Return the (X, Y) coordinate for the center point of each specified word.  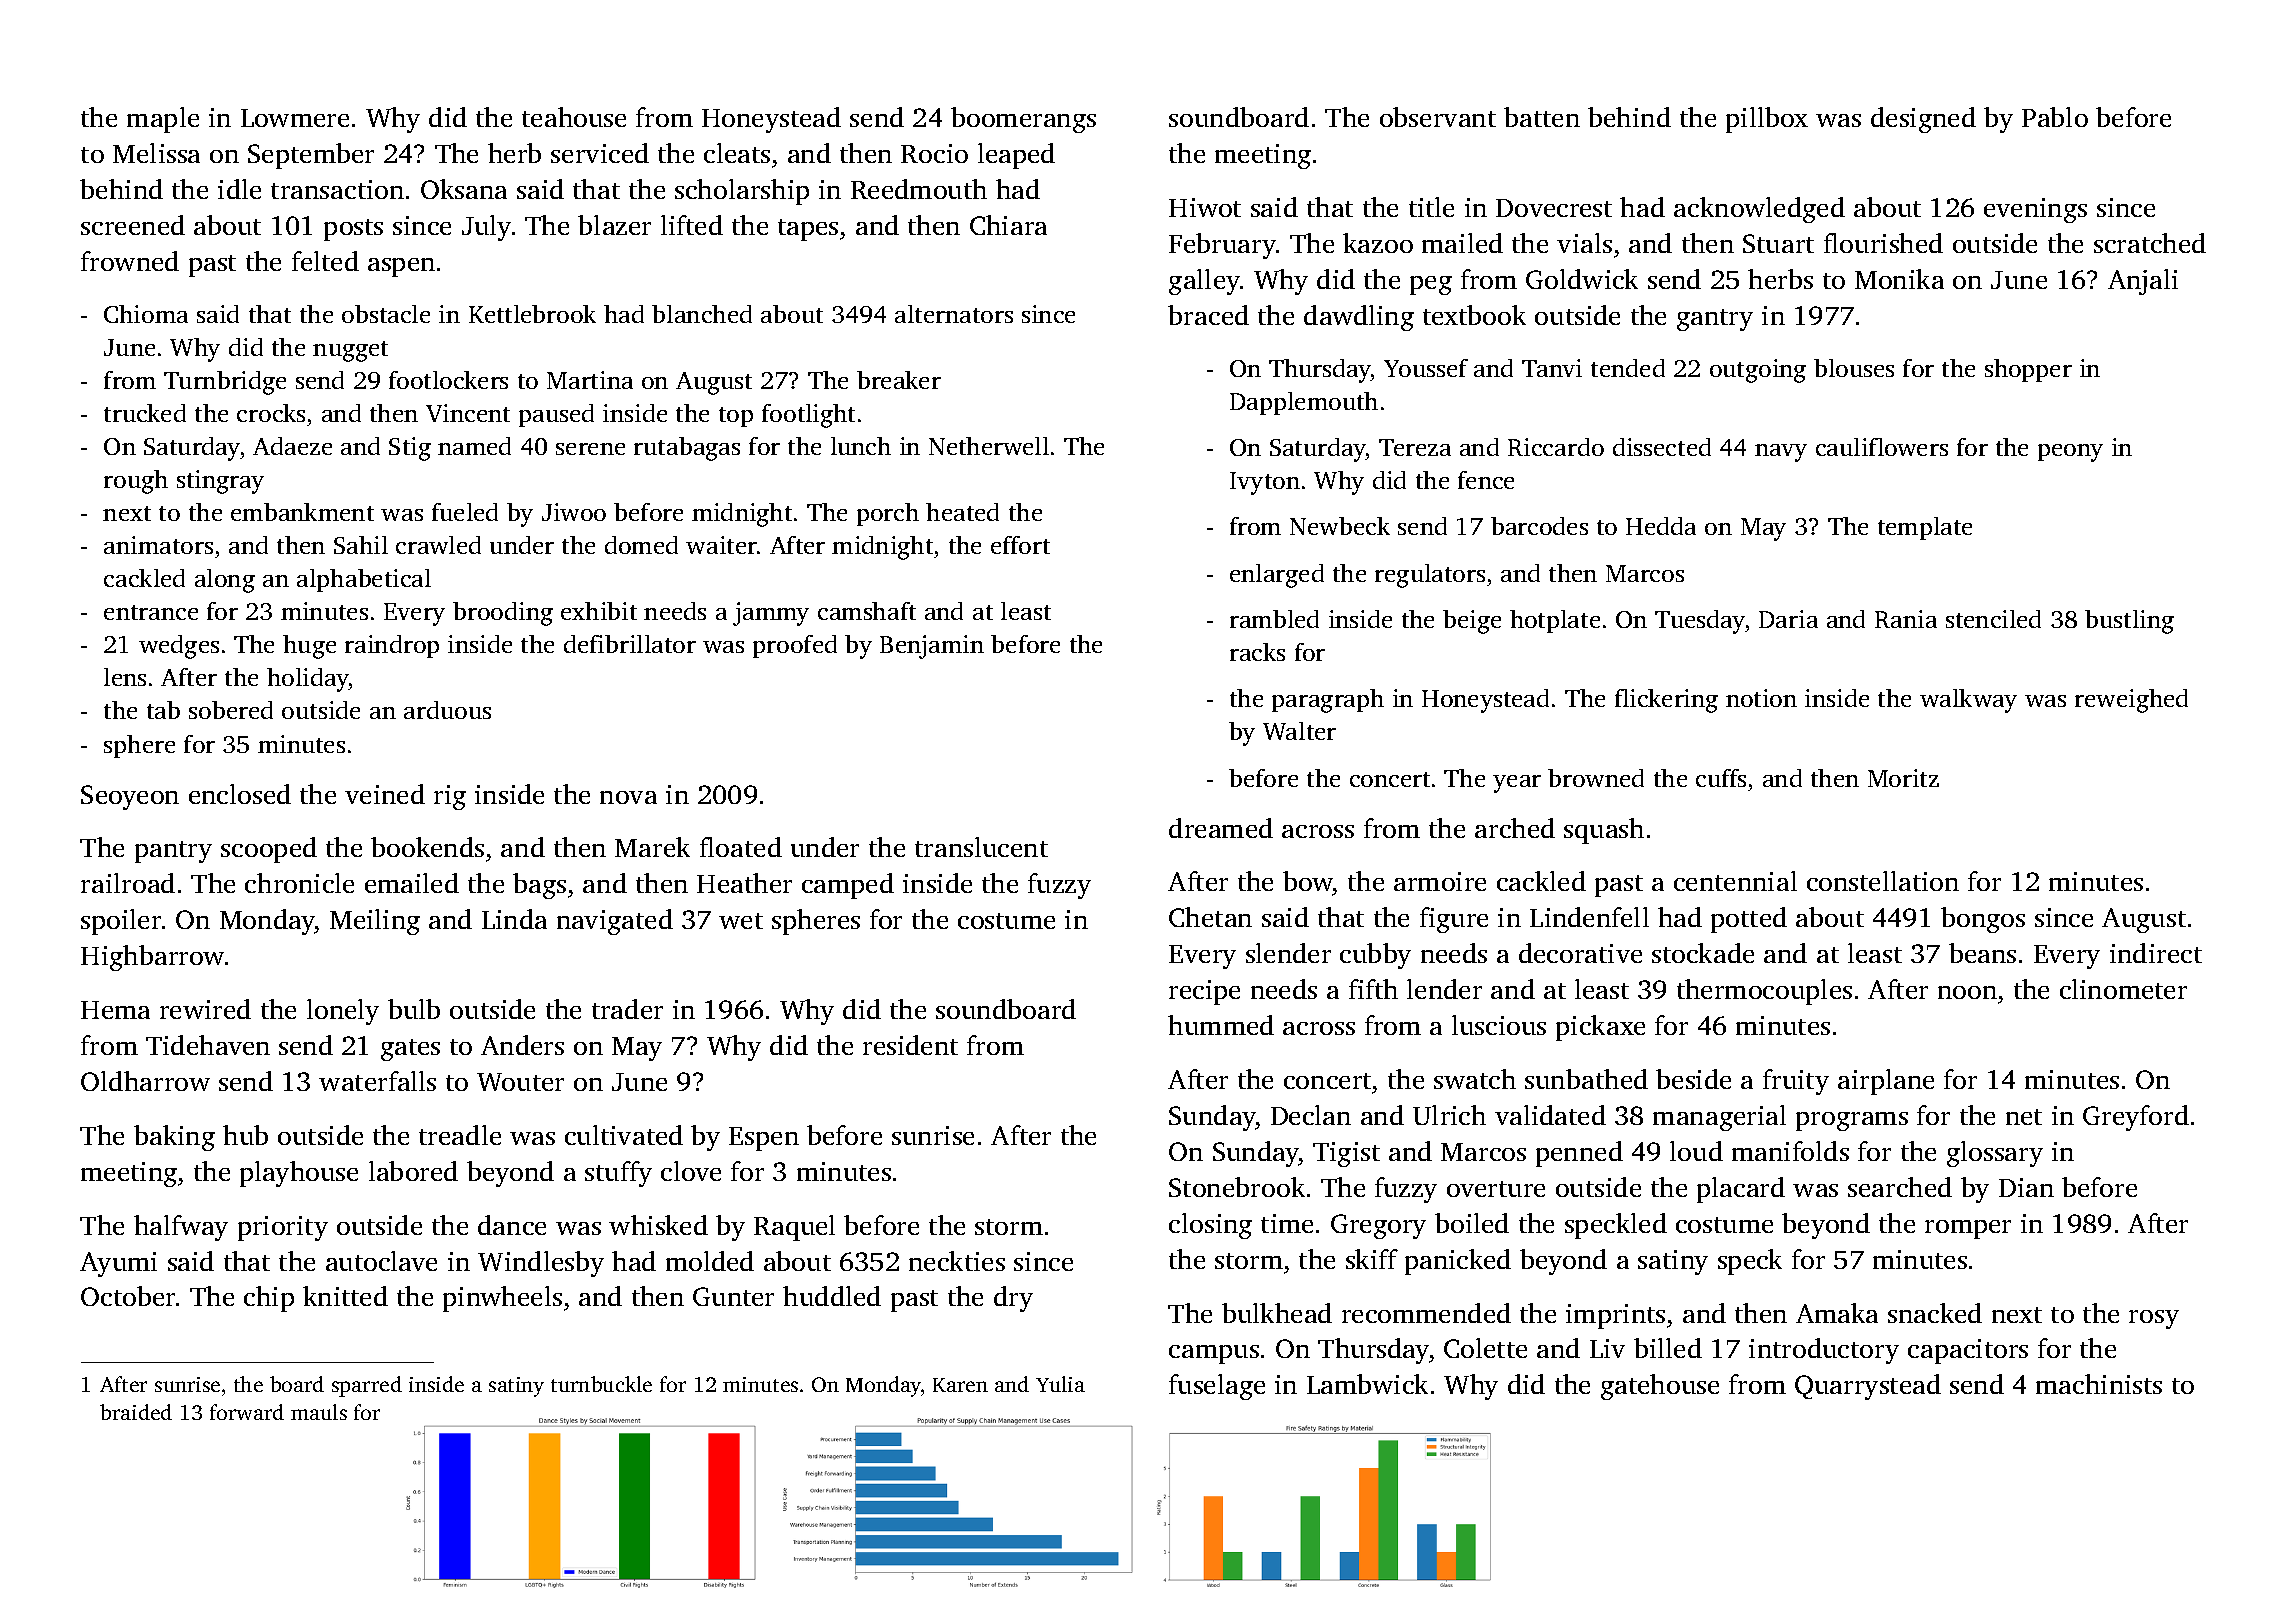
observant (1438, 117)
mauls (319, 1412)
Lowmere (295, 118)
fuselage (1217, 1387)
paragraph (1328, 701)
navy (1781, 453)
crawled (438, 545)
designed (1923, 120)
